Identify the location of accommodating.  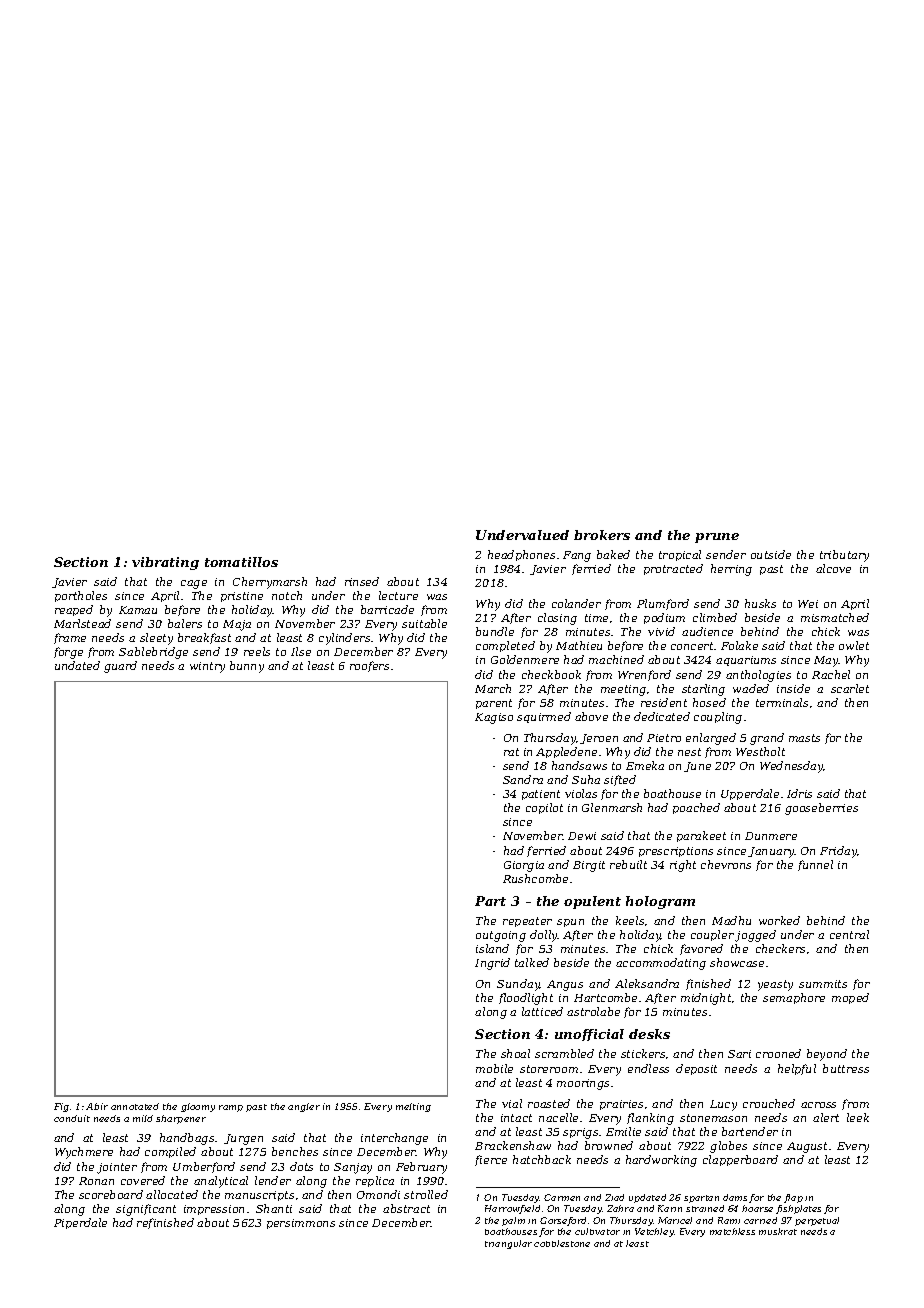
(661, 964).
